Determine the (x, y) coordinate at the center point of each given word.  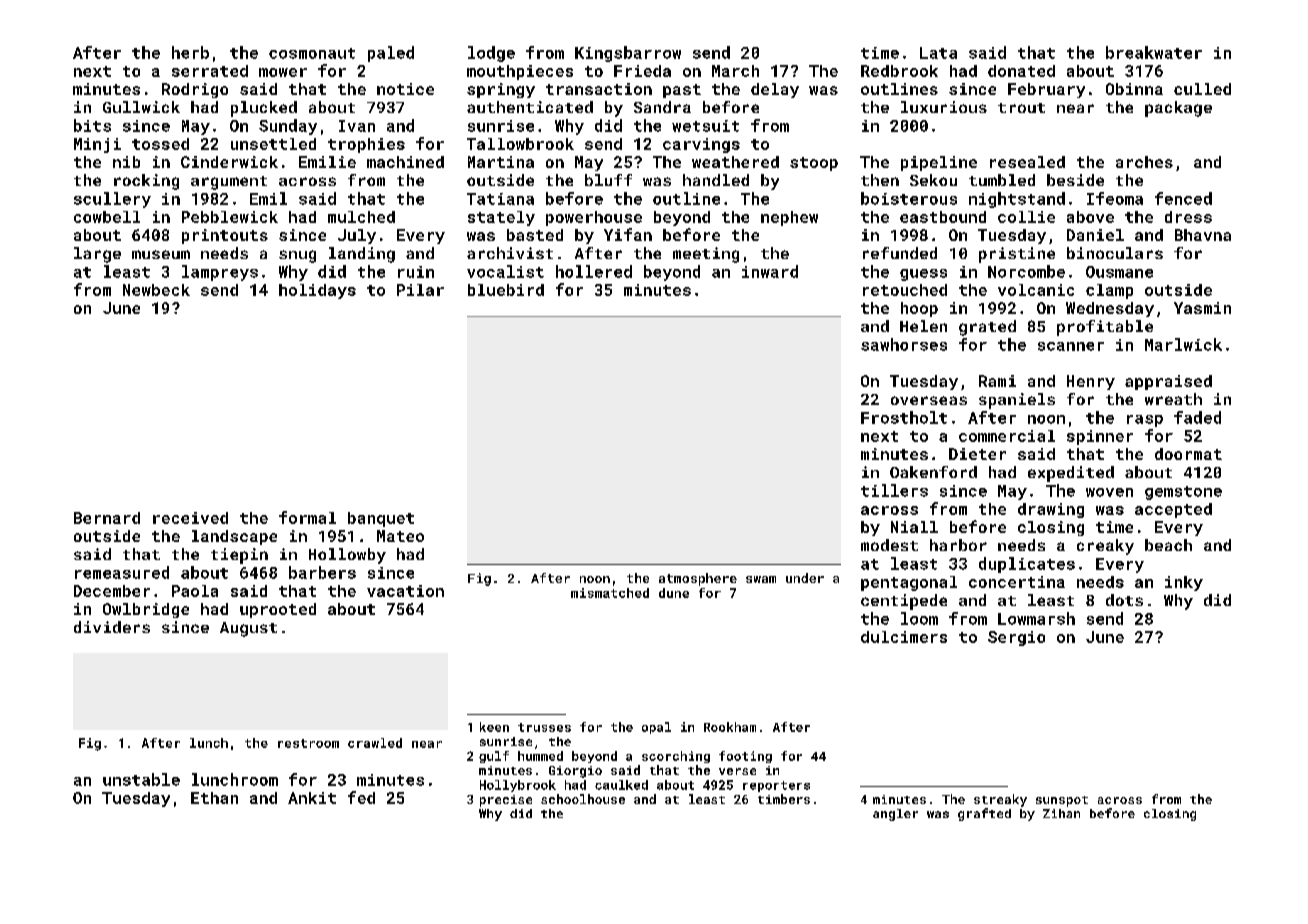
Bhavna (1203, 235)
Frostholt (904, 417)
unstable (141, 779)
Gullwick (141, 107)
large (97, 255)
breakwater (1154, 52)
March (735, 71)
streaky (1000, 800)
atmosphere (698, 579)
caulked (621, 785)
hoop (919, 309)
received (190, 518)
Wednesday (1110, 309)
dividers (112, 627)
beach (1168, 545)
